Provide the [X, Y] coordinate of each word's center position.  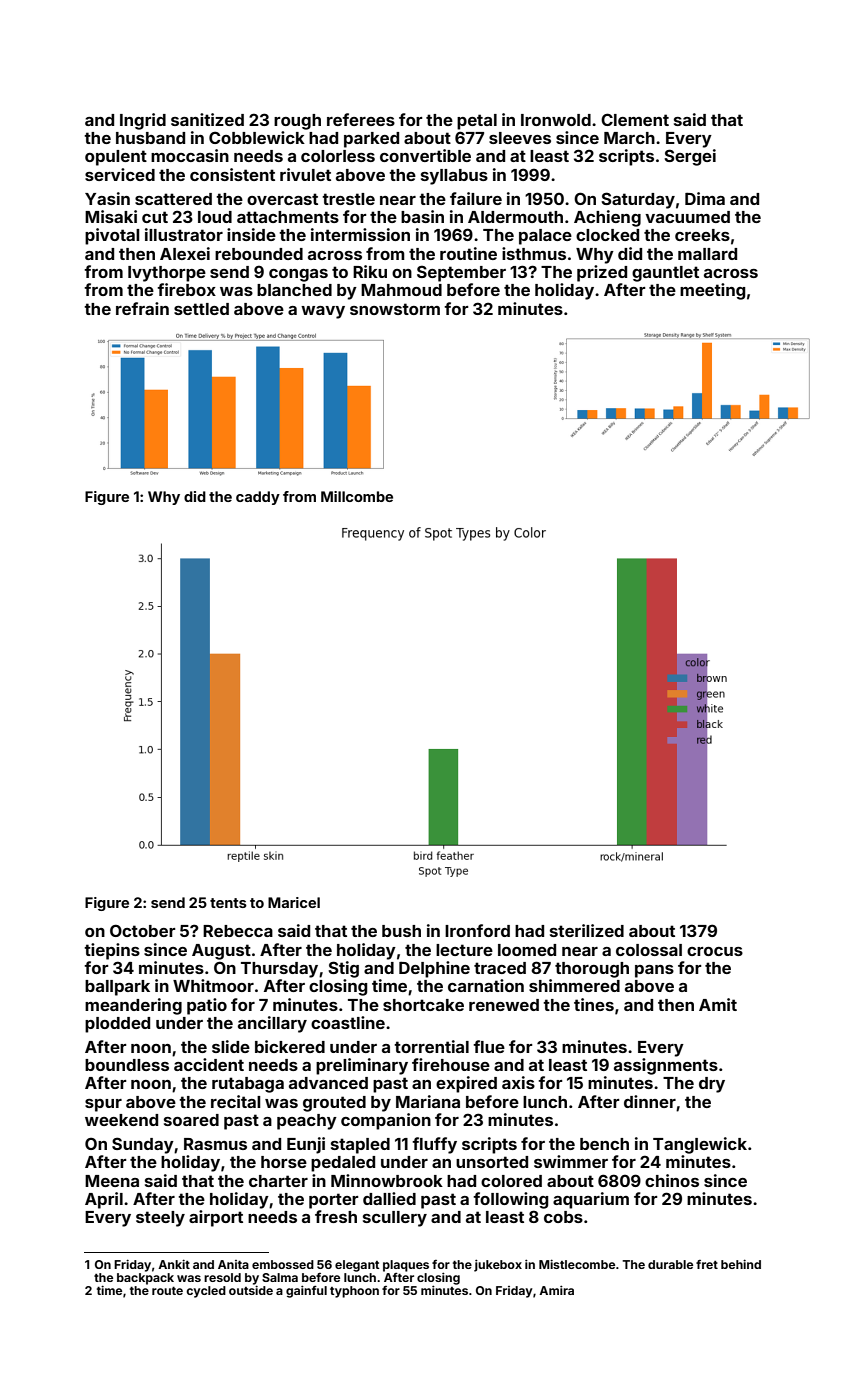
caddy [258, 498]
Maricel [294, 902]
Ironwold [556, 120]
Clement [635, 119]
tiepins [112, 951]
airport [216, 1218]
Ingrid [143, 121]
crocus [715, 951]
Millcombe [357, 496]
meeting [713, 291]
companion [386, 1121]
